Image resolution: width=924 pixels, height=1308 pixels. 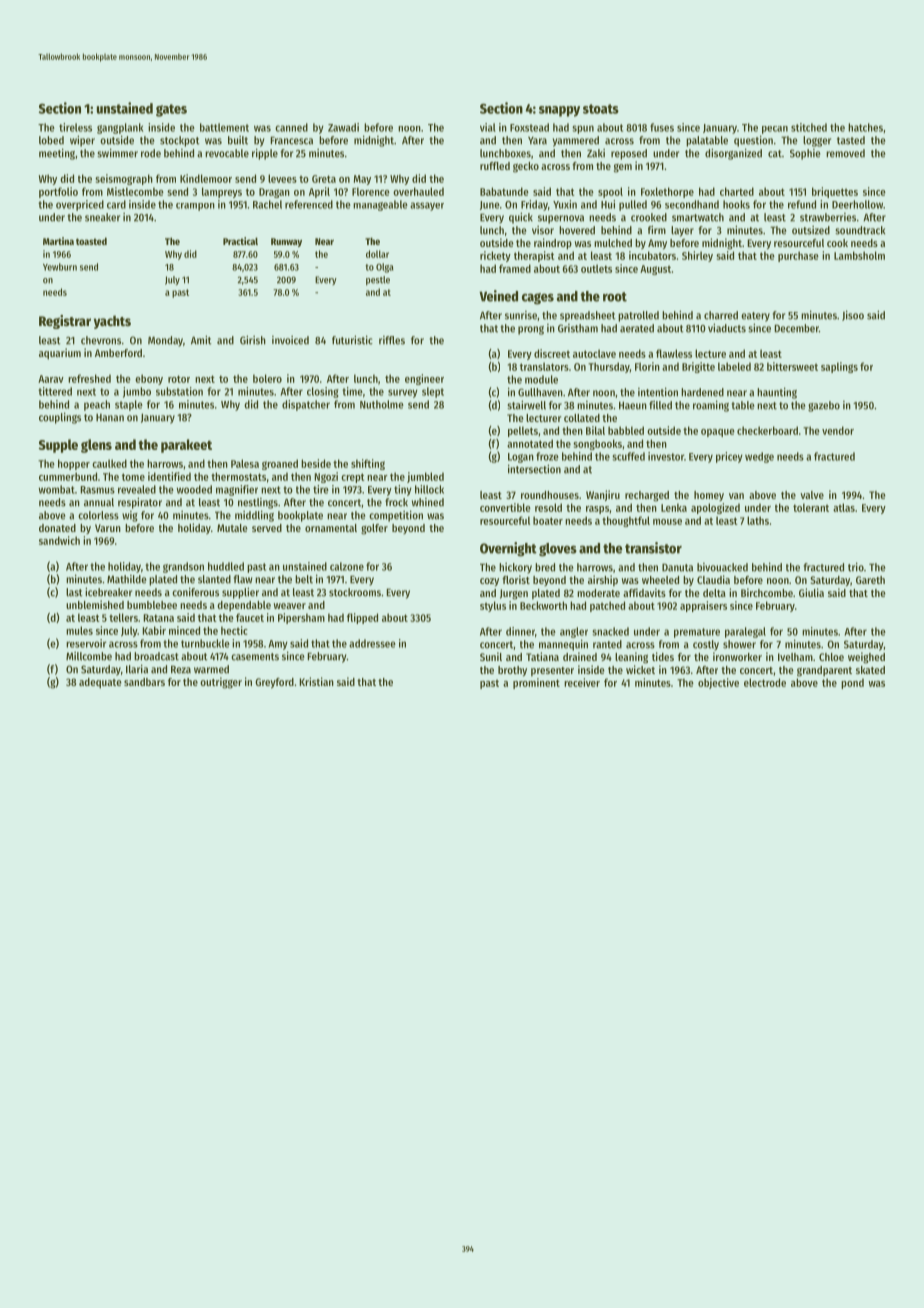 What do you see at coordinates (531, 330) in the image?
I see `prong` at bounding box center [531, 330].
